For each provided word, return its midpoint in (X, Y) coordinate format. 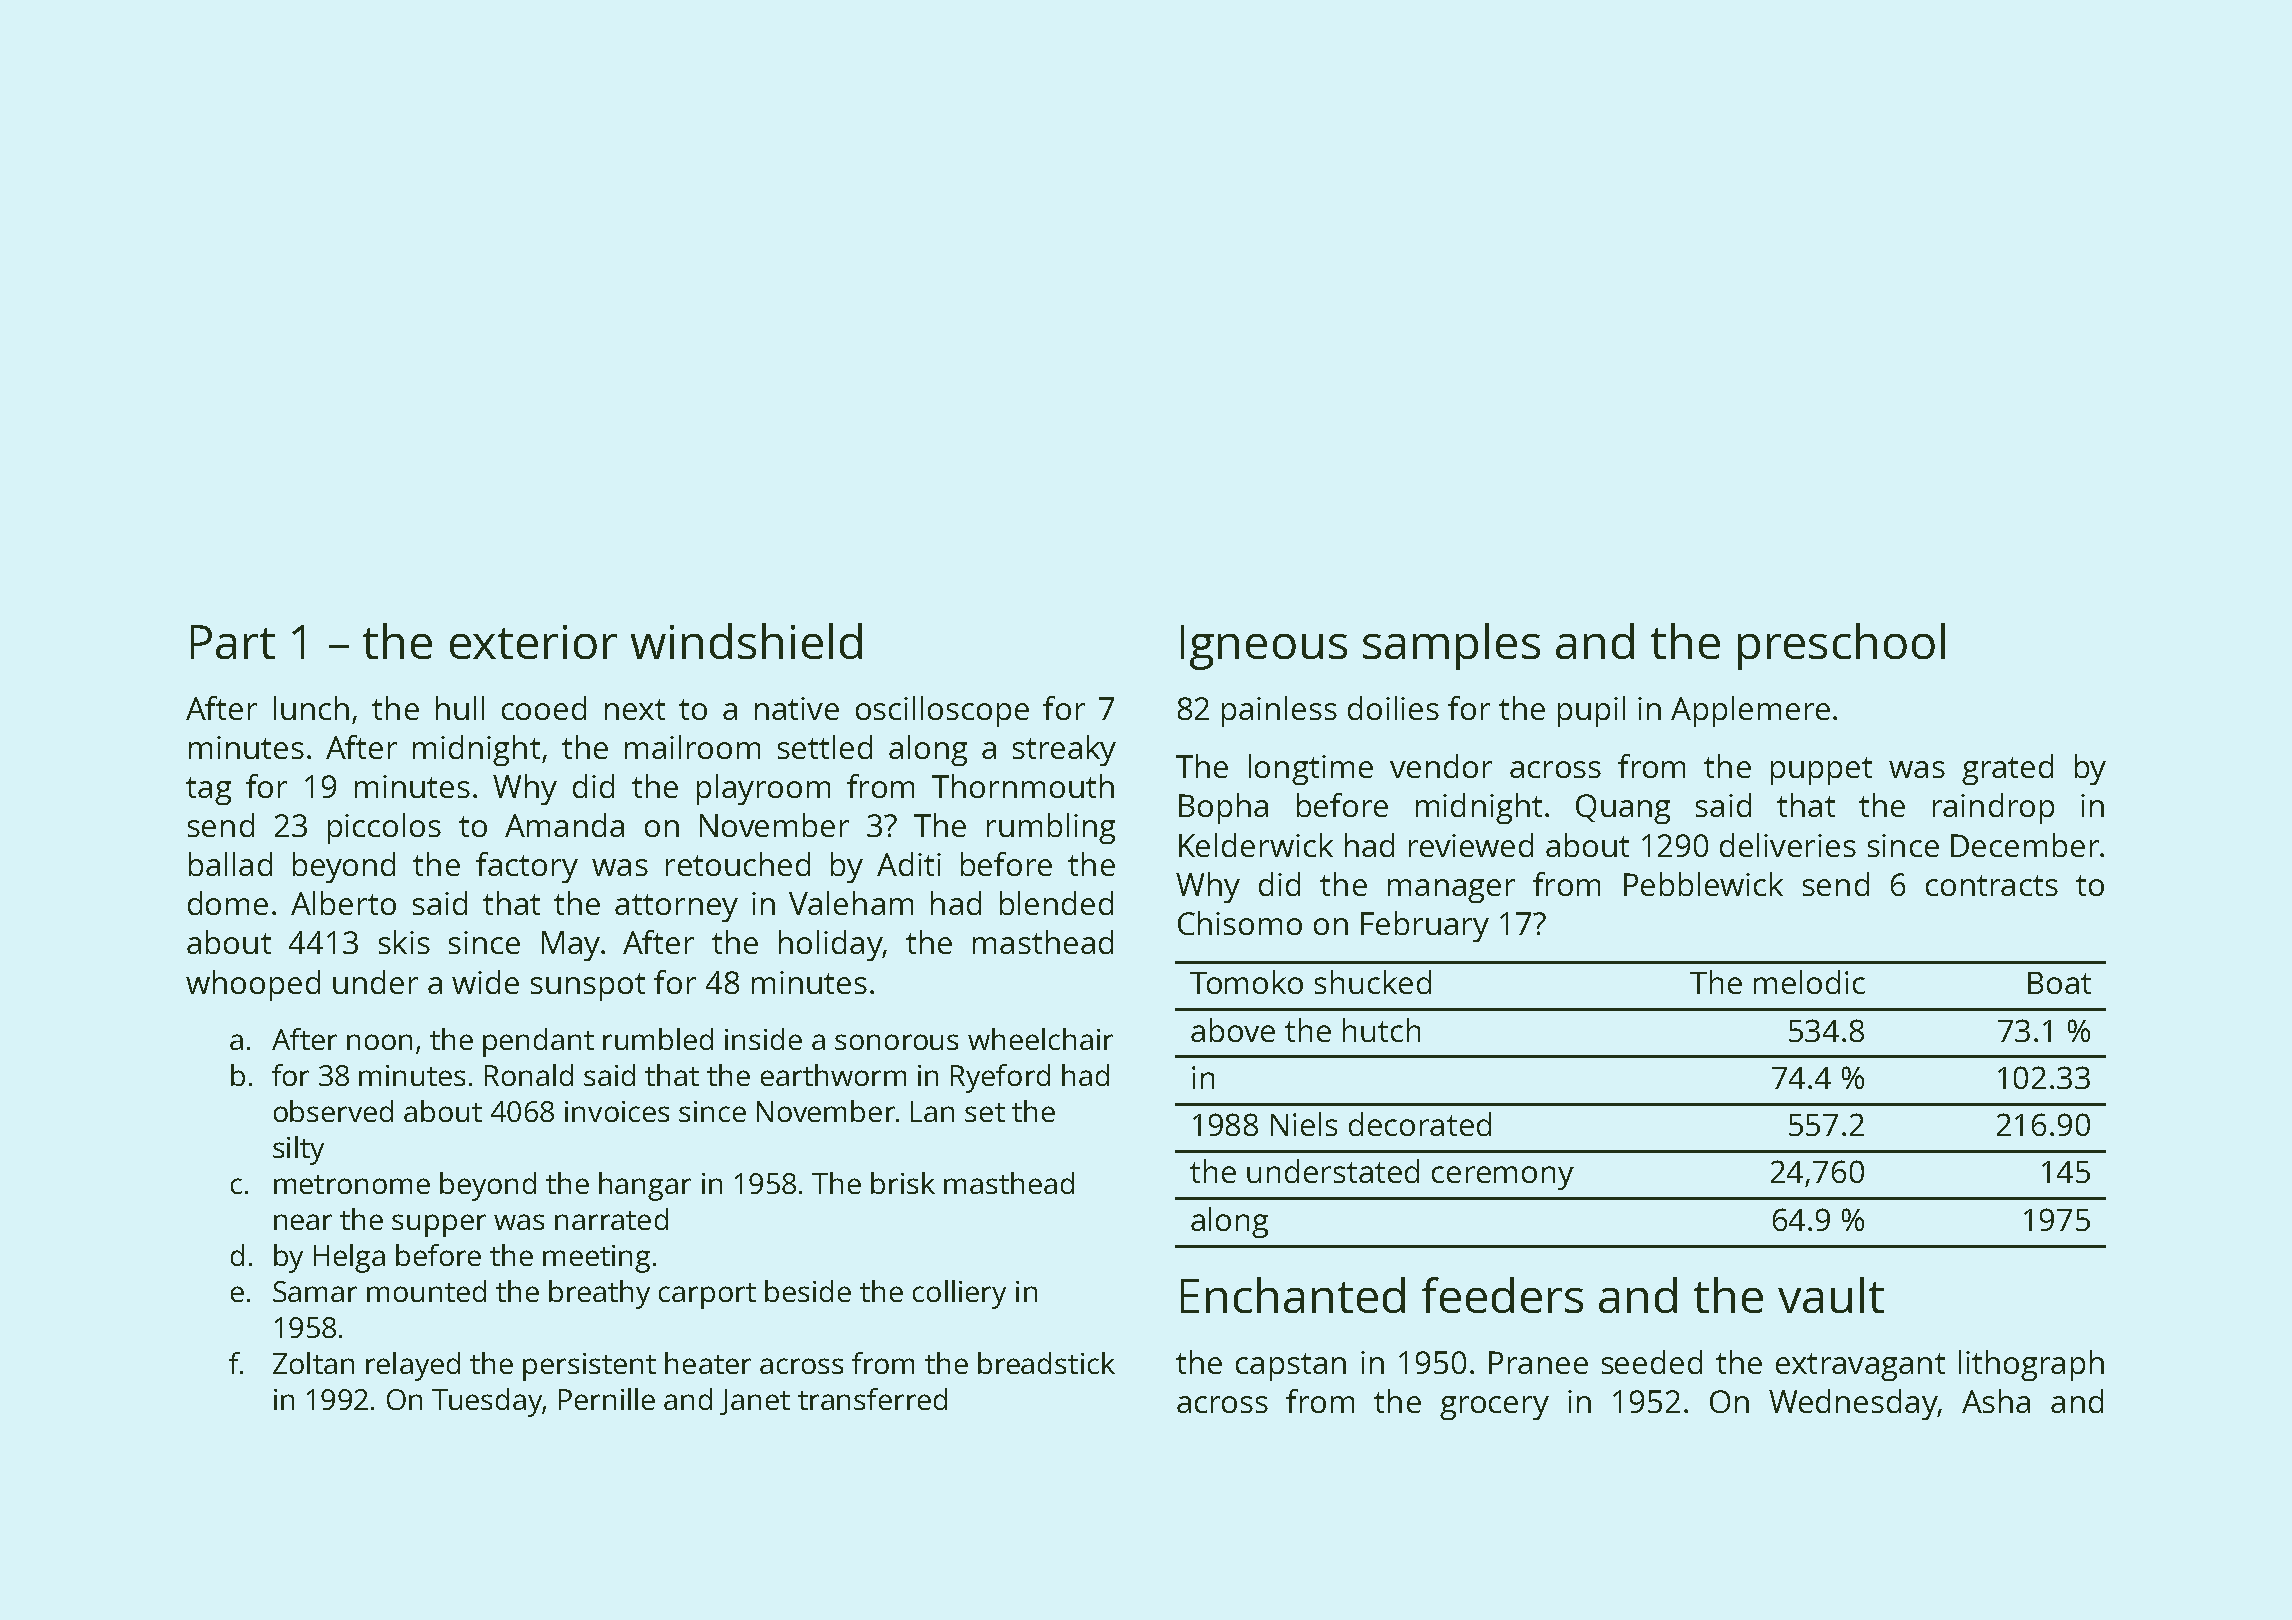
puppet (1821, 771)
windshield (746, 641)
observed (333, 1111)
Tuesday (487, 1402)
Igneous (1264, 647)
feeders (1502, 1295)
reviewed (1471, 845)
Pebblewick (1703, 884)
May (571, 946)
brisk (903, 1183)
